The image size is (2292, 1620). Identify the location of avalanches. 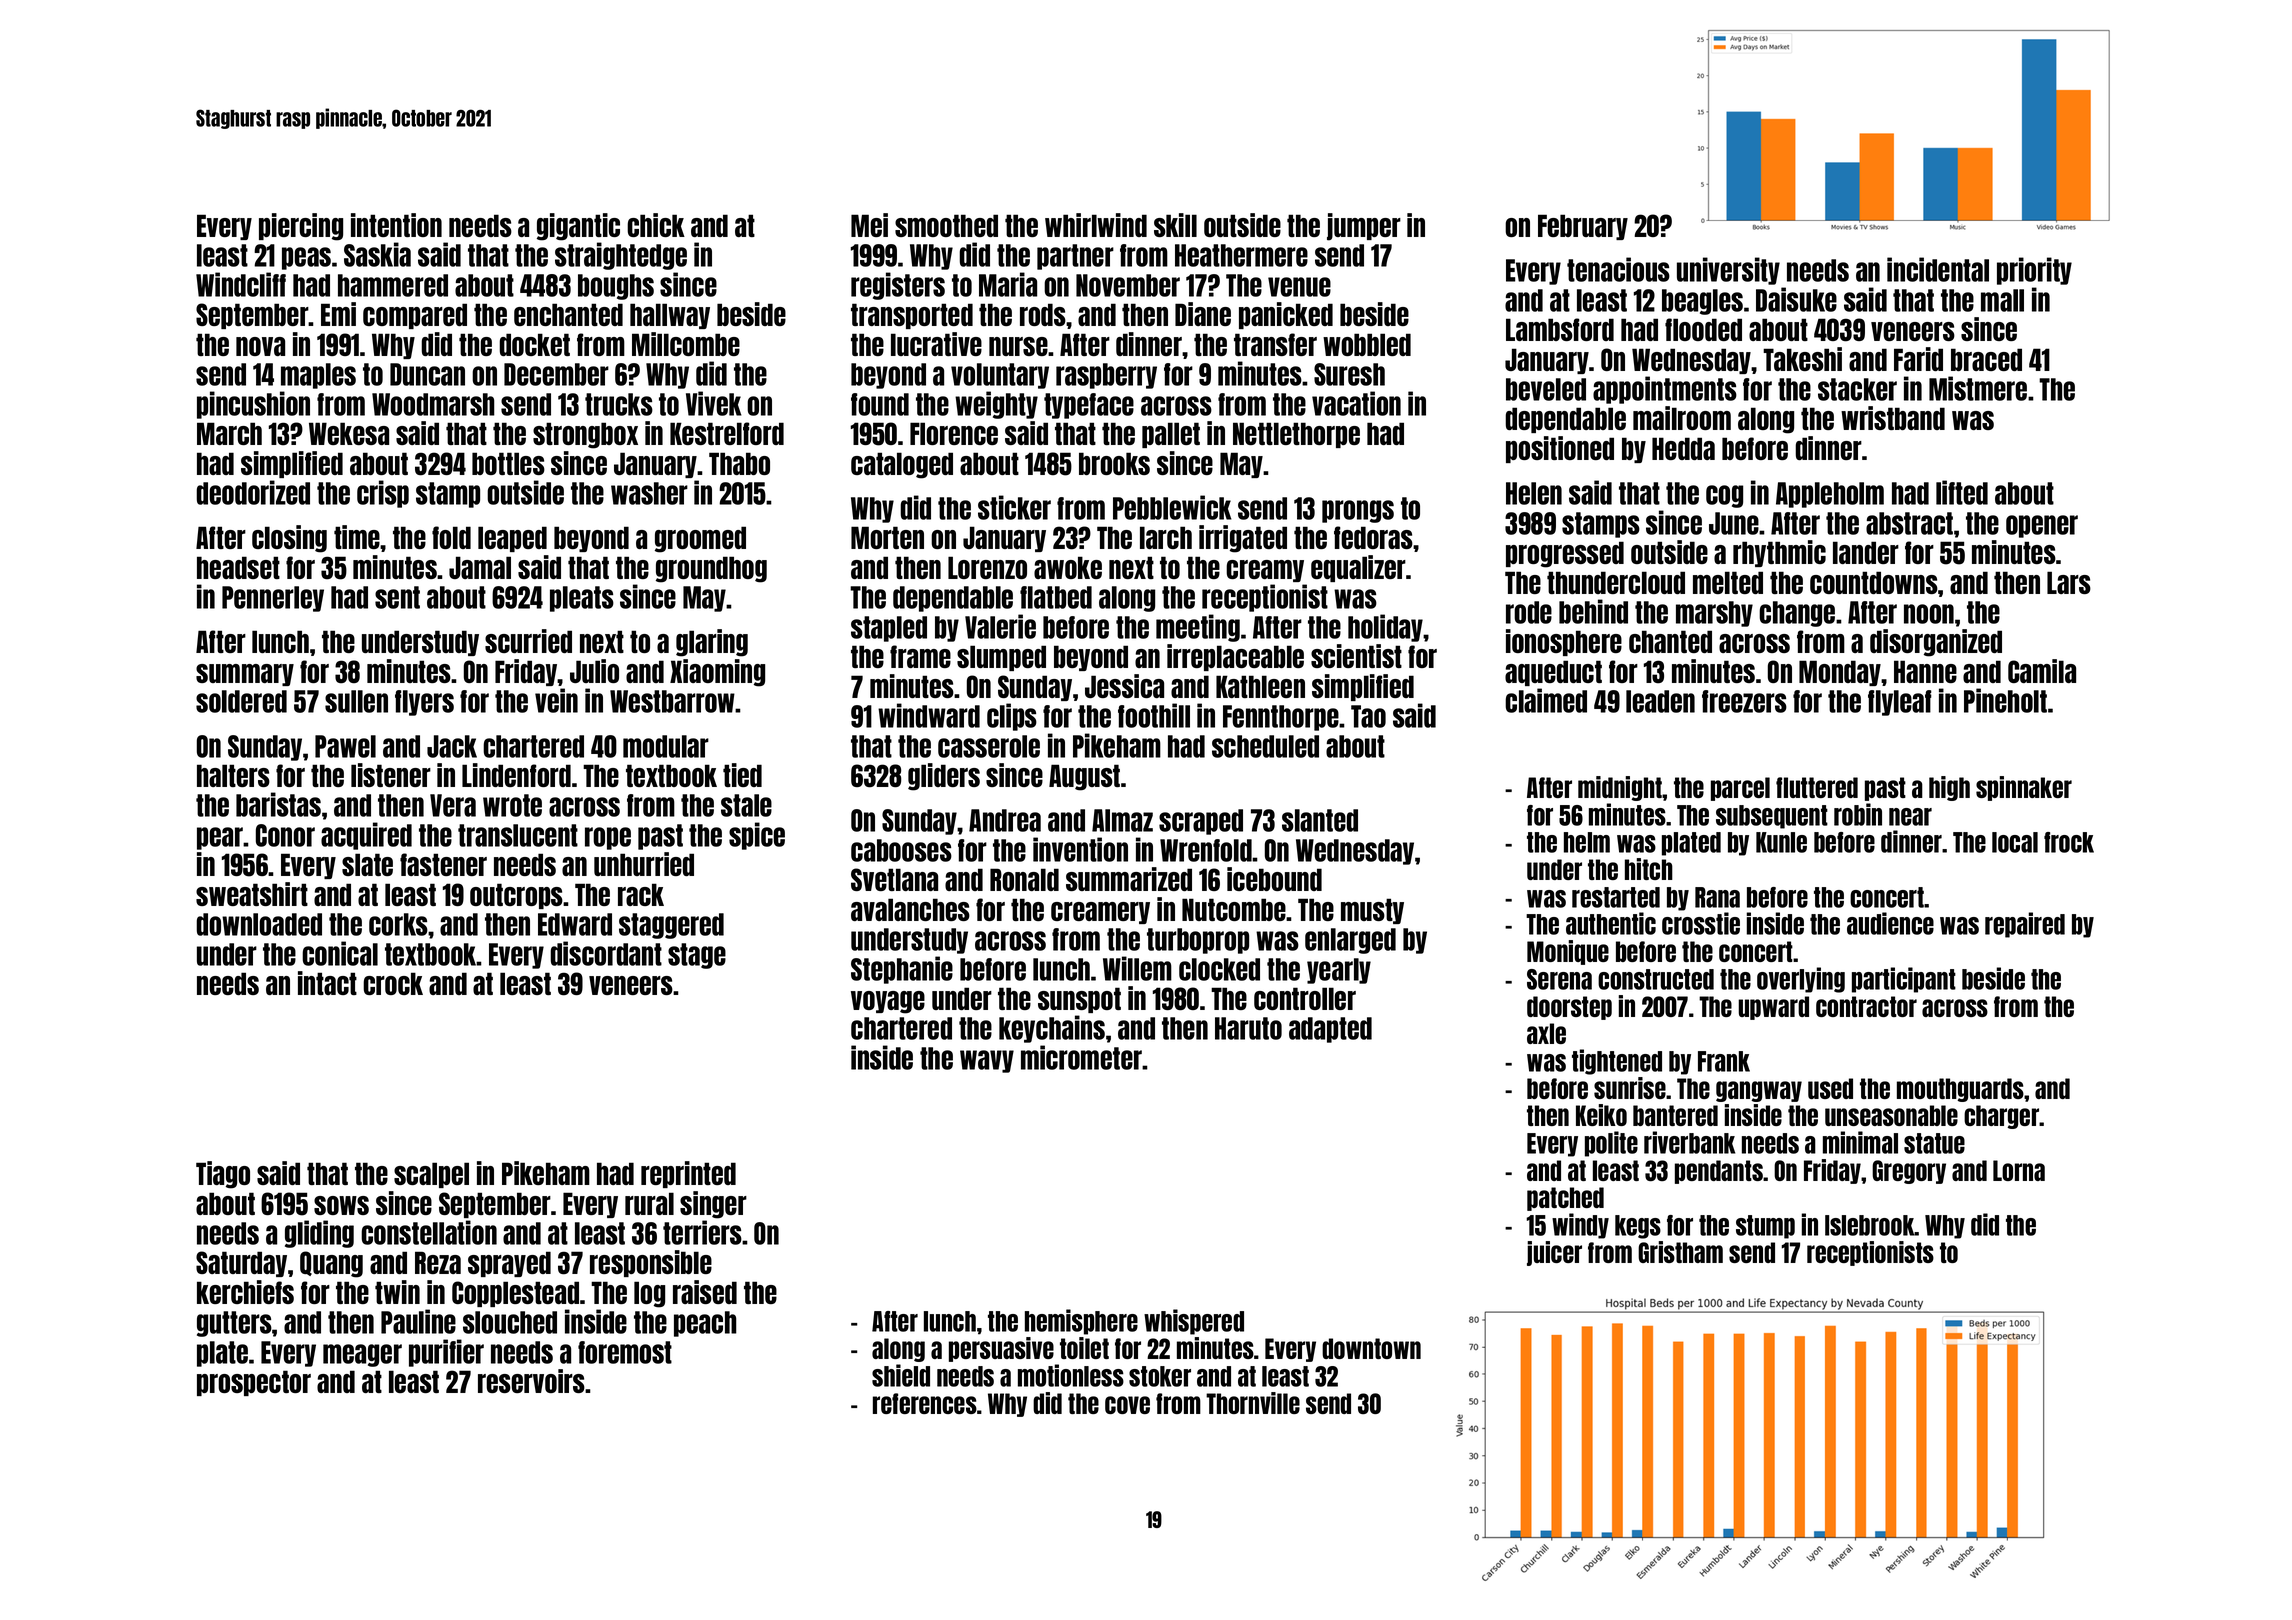
(910, 909).
